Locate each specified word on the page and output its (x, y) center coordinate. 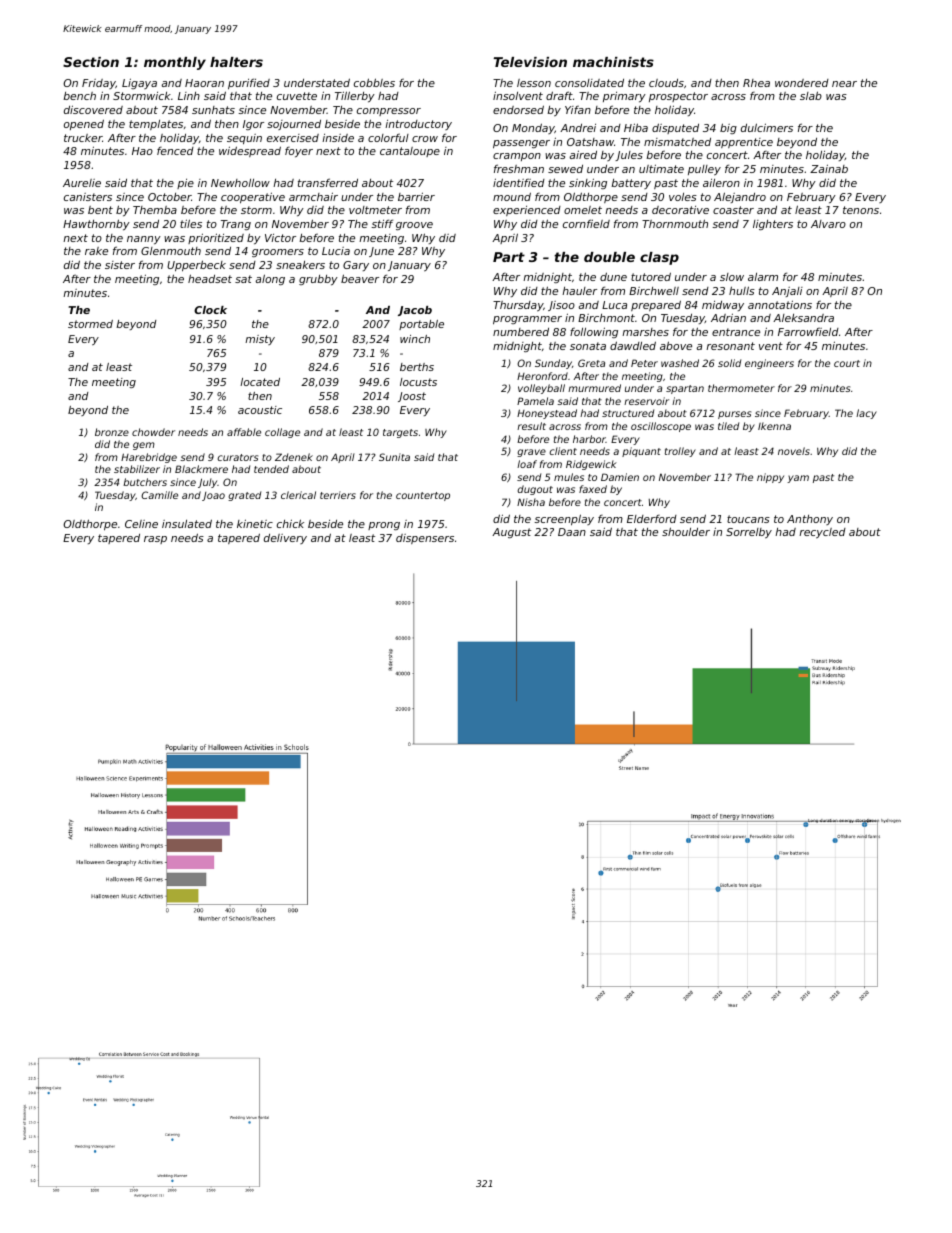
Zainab (829, 168)
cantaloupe (410, 152)
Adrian (728, 317)
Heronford (542, 376)
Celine (141, 524)
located (260, 382)
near (844, 84)
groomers (278, 253)
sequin (244, 139)
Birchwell (654, 291)
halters (236, 62)
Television (530, 62)
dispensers (425, 539)
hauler (579, 291)
